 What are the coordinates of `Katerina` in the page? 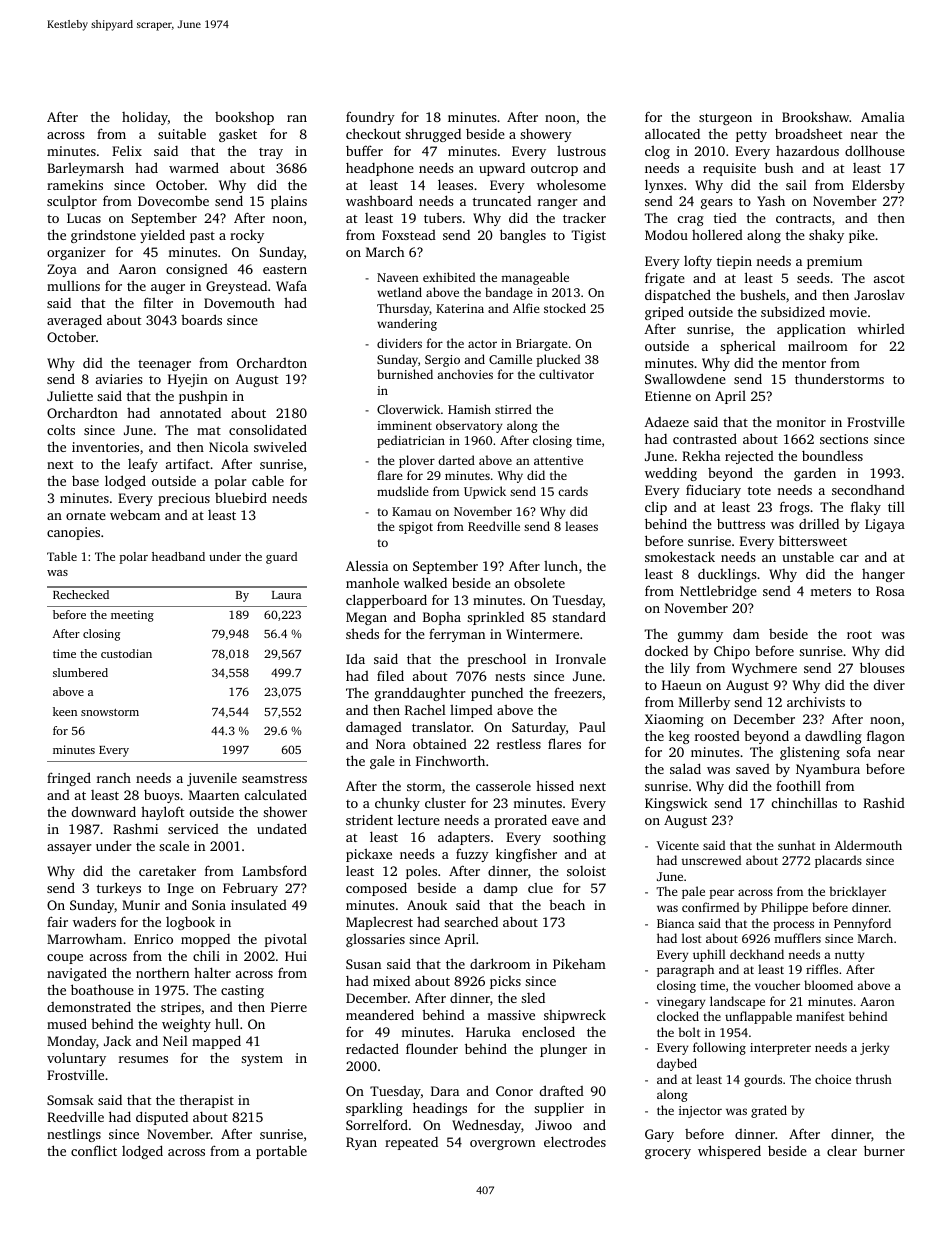 It's located at (460, 308).
